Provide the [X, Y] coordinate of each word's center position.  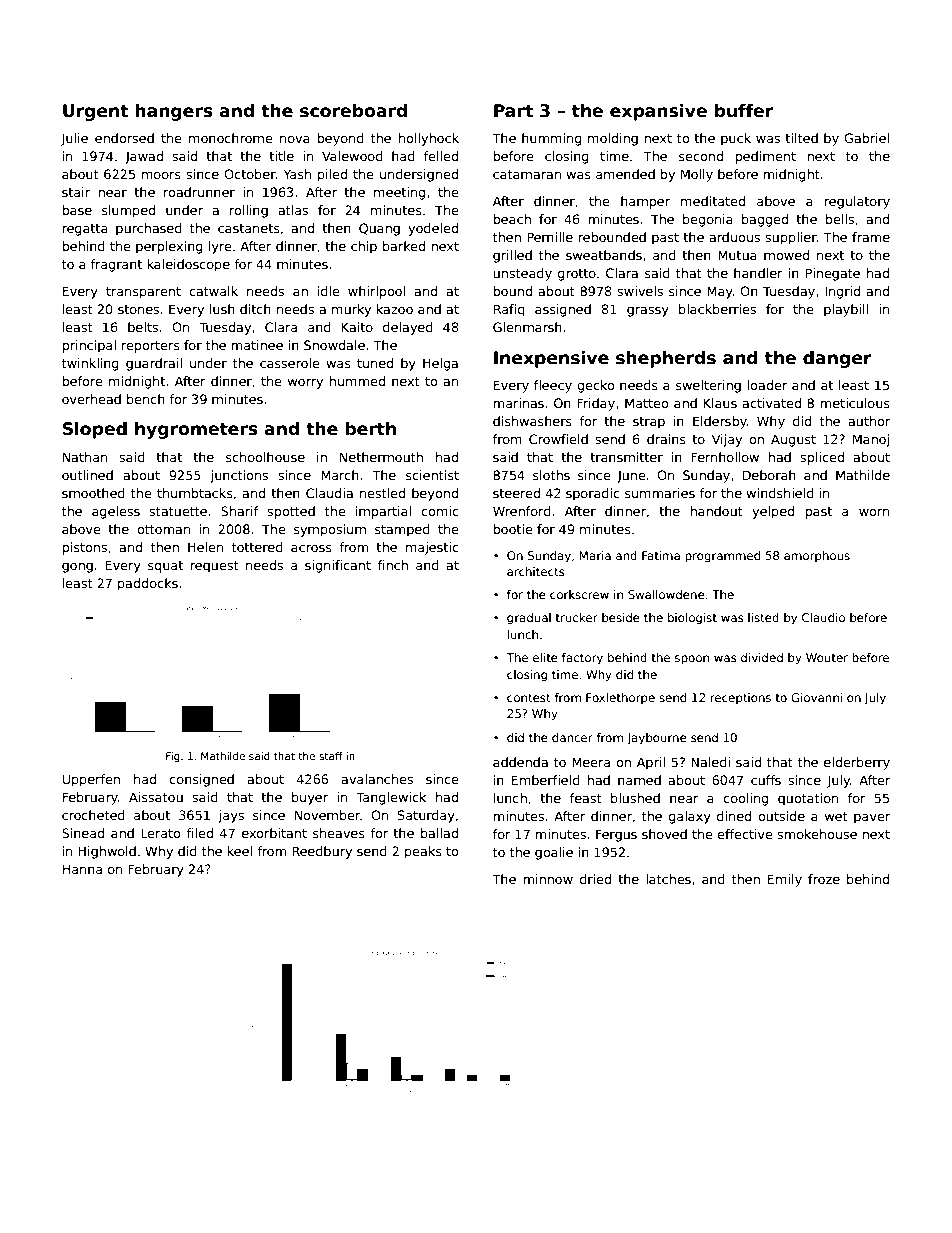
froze [824, 879]
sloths [551, 475]
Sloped [95, 430]
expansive [658, 112]
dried [595, 879]
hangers [174, 112]
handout [716, 511]
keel [239, 851]
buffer [744, 111]
